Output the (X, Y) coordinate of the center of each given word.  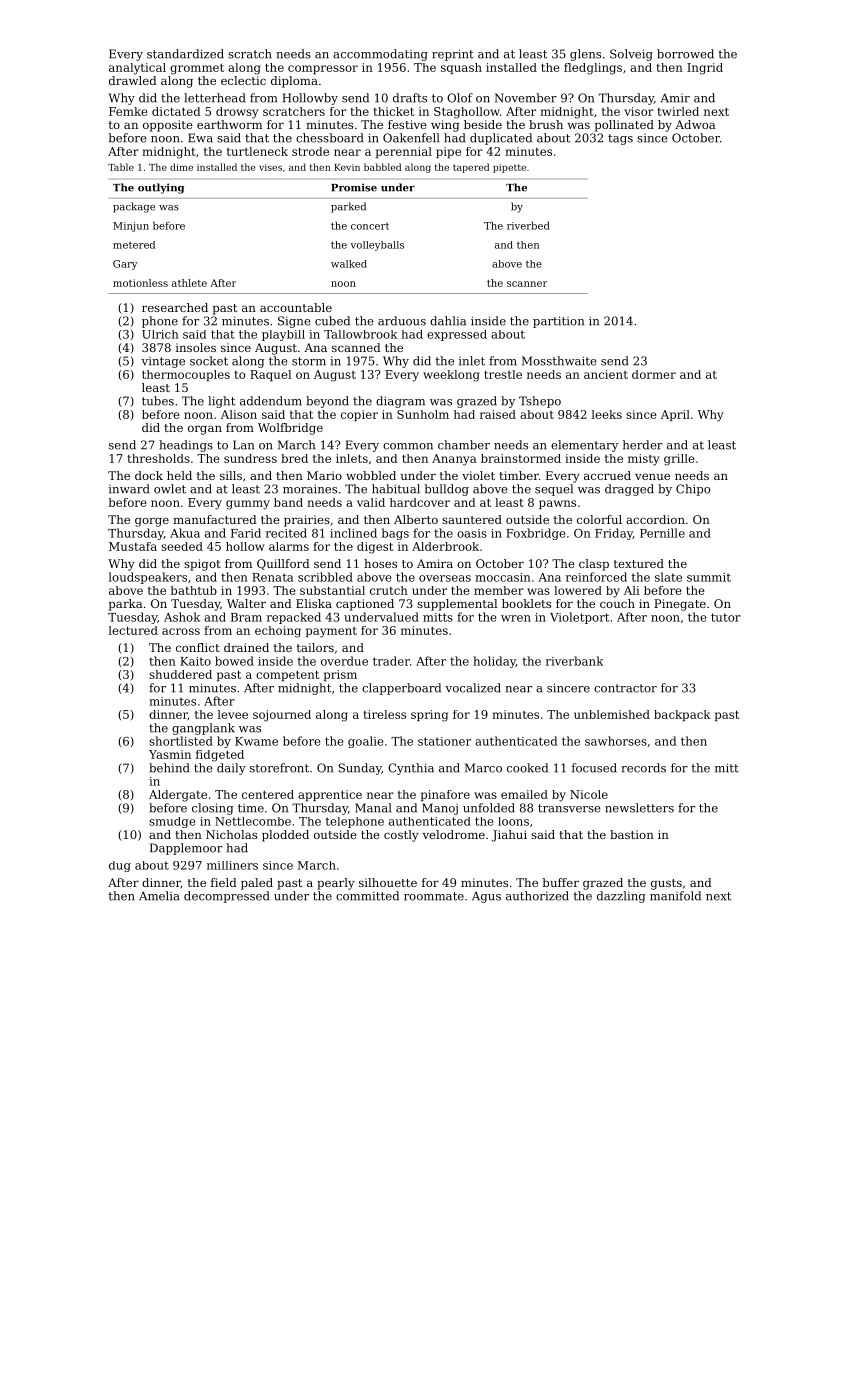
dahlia (448, 321)
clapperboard (401, 689)
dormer (654, 374)
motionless (140, 283)
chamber (464, 445)
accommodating (380, 55)
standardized (185, 54)
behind (169, 768)
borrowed (685, 54)
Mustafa (133, 546)
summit (709, 577)
